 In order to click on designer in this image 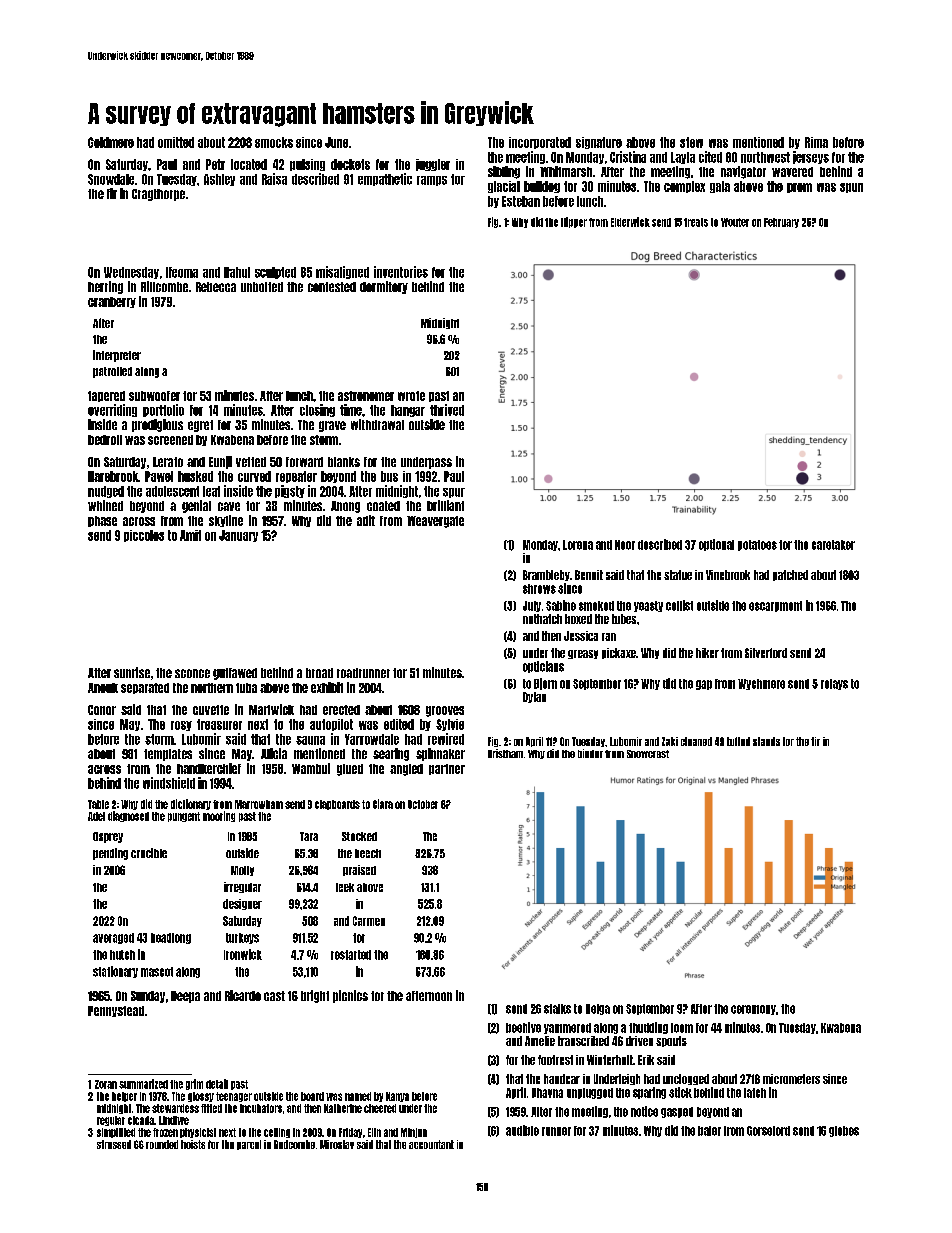, I will do `click(242, 904)`.
